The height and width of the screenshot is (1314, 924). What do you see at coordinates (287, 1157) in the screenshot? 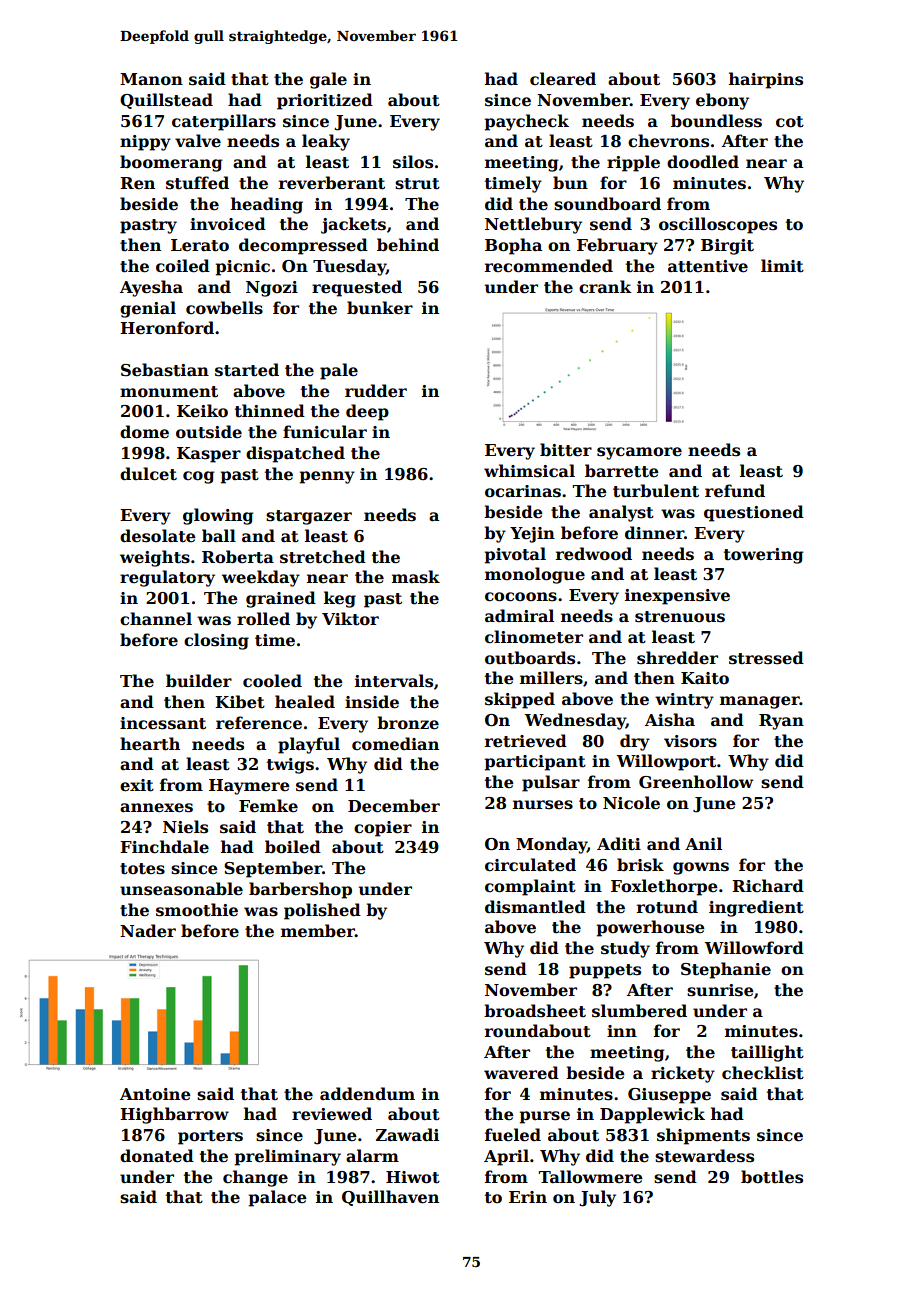
I see `preliminary` at bounding box center [287, 1157].
